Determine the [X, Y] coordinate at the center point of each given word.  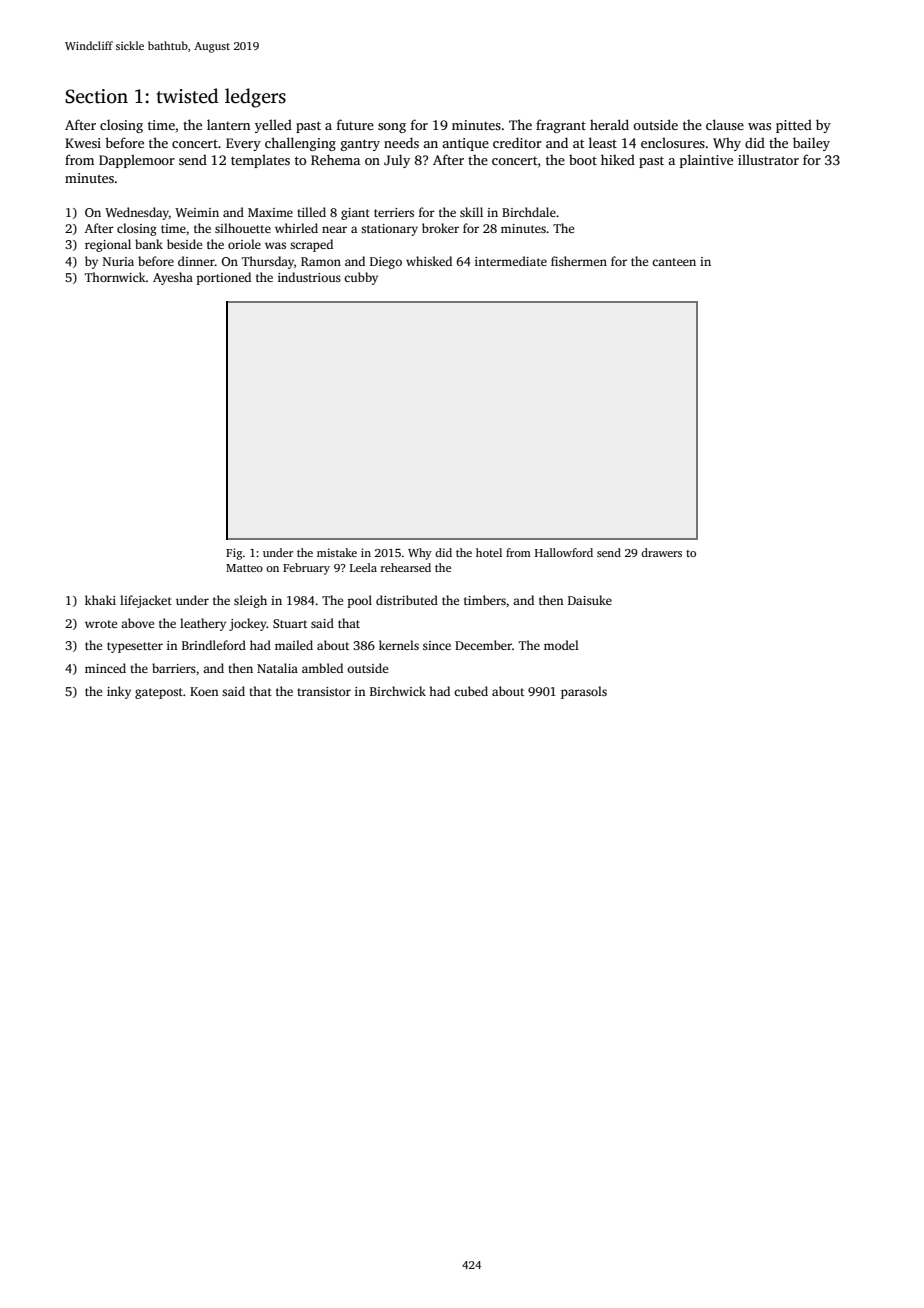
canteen [674, 262]
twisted [188, 96]
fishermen [579, 261]
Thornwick [115, 277]
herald [609, 124]
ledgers [255, 98]
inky [119, 692]
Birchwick [398, 691]
